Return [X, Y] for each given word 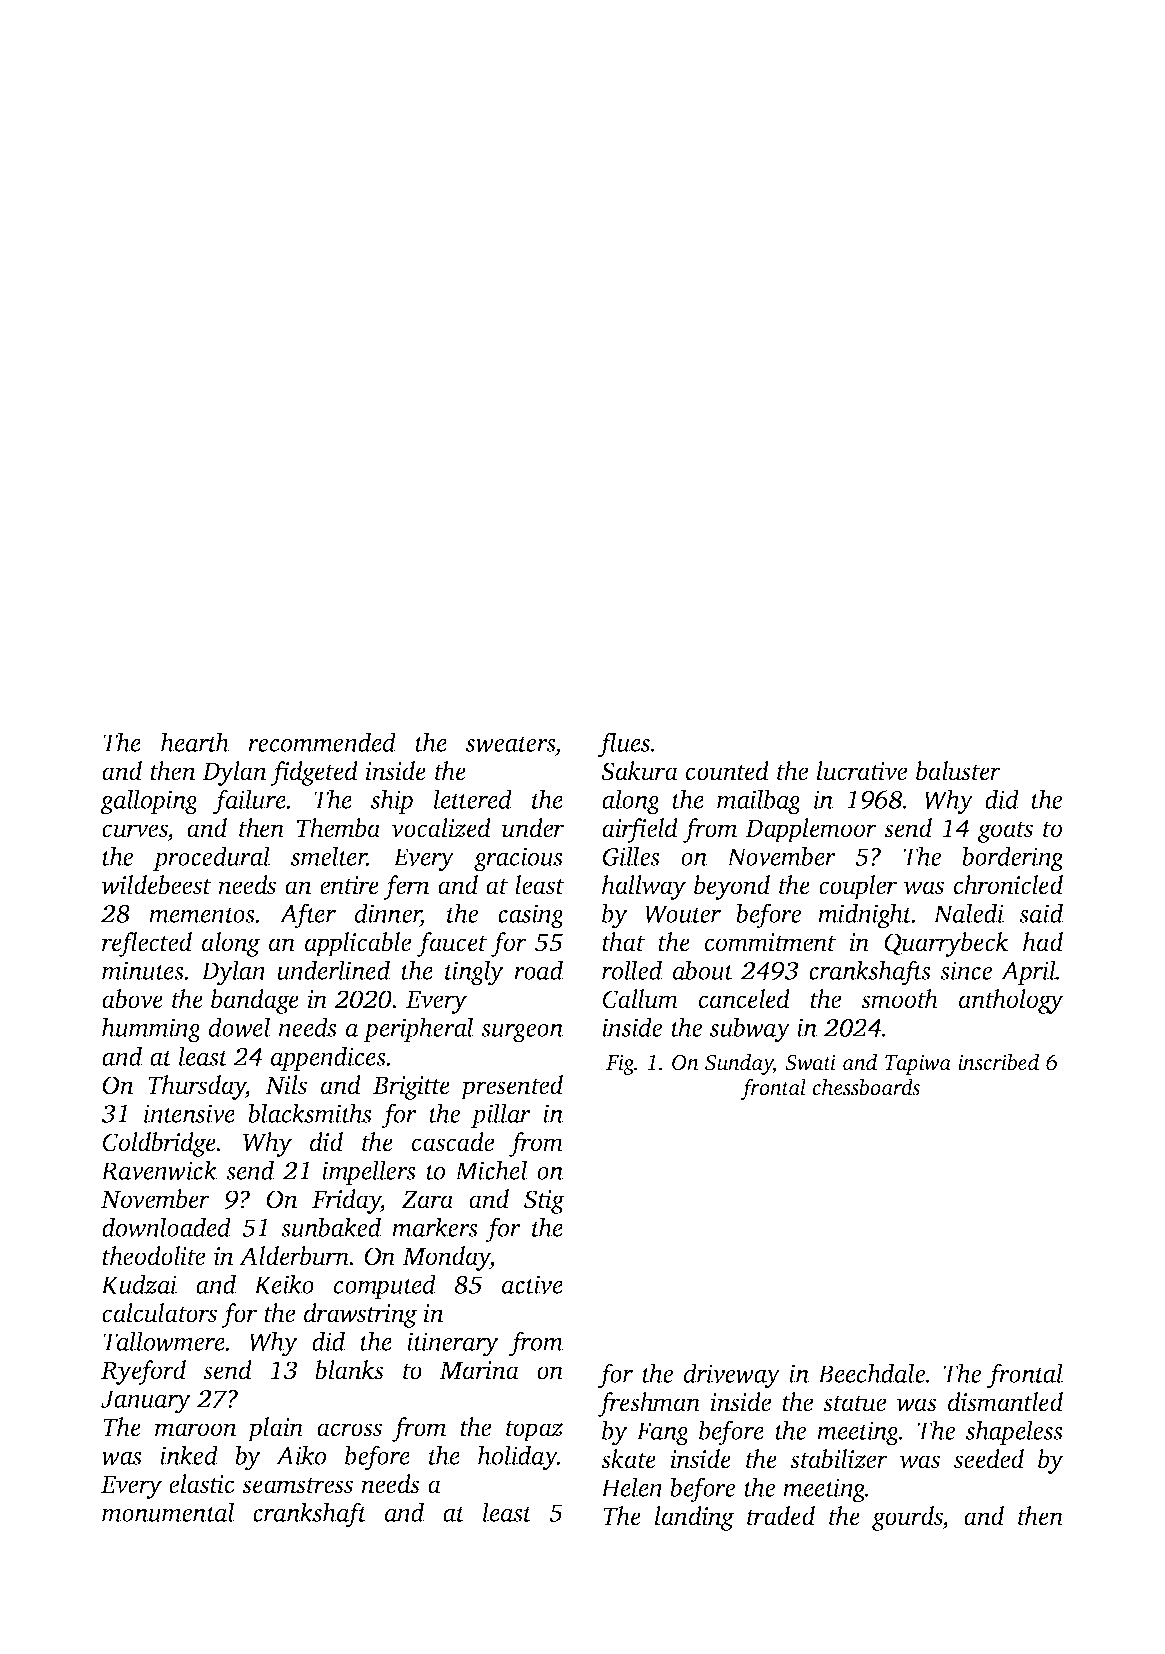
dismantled [1005, 1402]
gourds [907, 1518]
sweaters [510, 744]
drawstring [360, 1315]
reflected [147, 944]
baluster [958, 771]
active [532, 1284]
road [538, 970]
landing [694, 1518]
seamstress [297, 1486]
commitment [770, 942]
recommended [322, 742]
